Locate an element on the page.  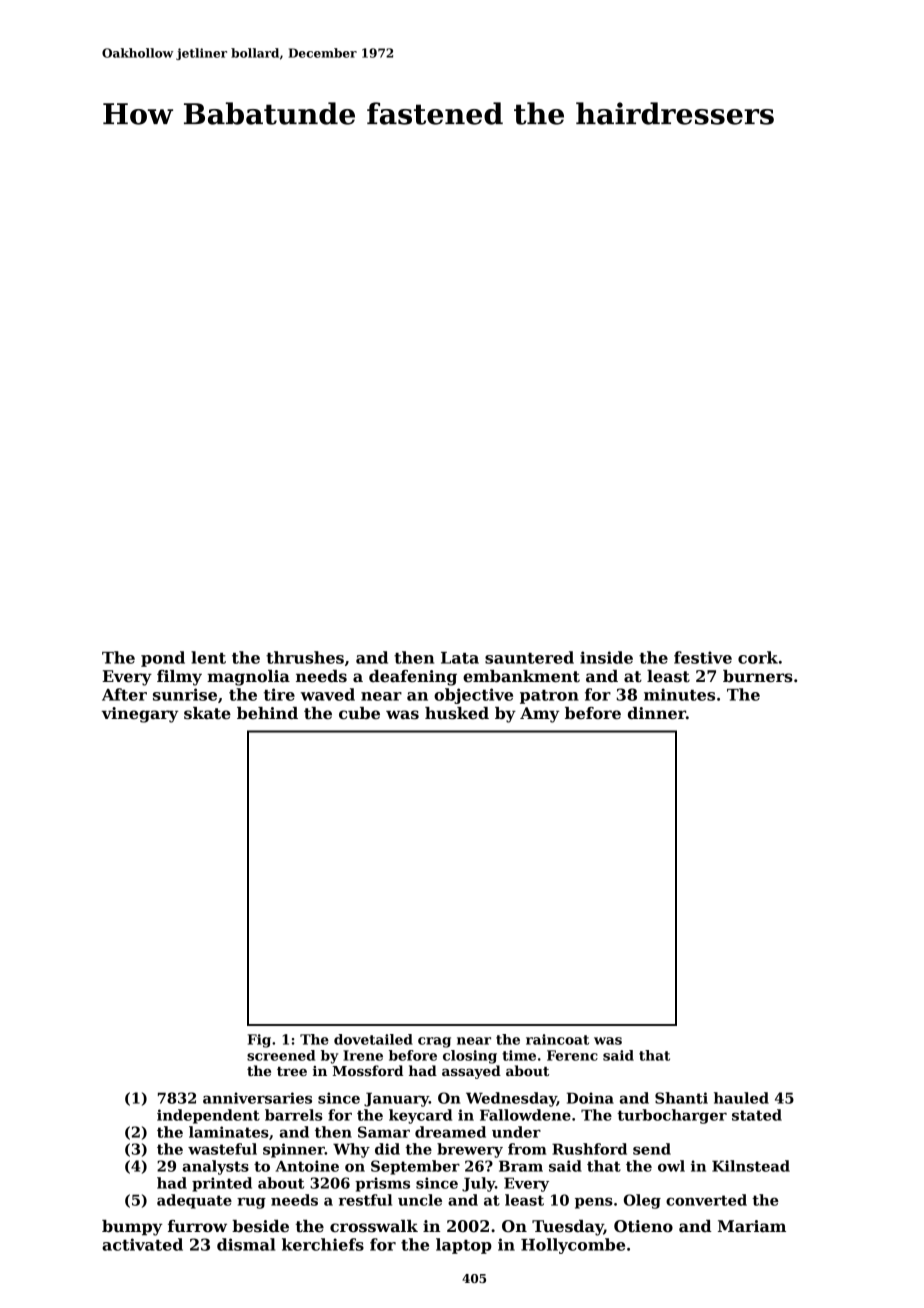
laptop is located at coordinates (464, 1246).
